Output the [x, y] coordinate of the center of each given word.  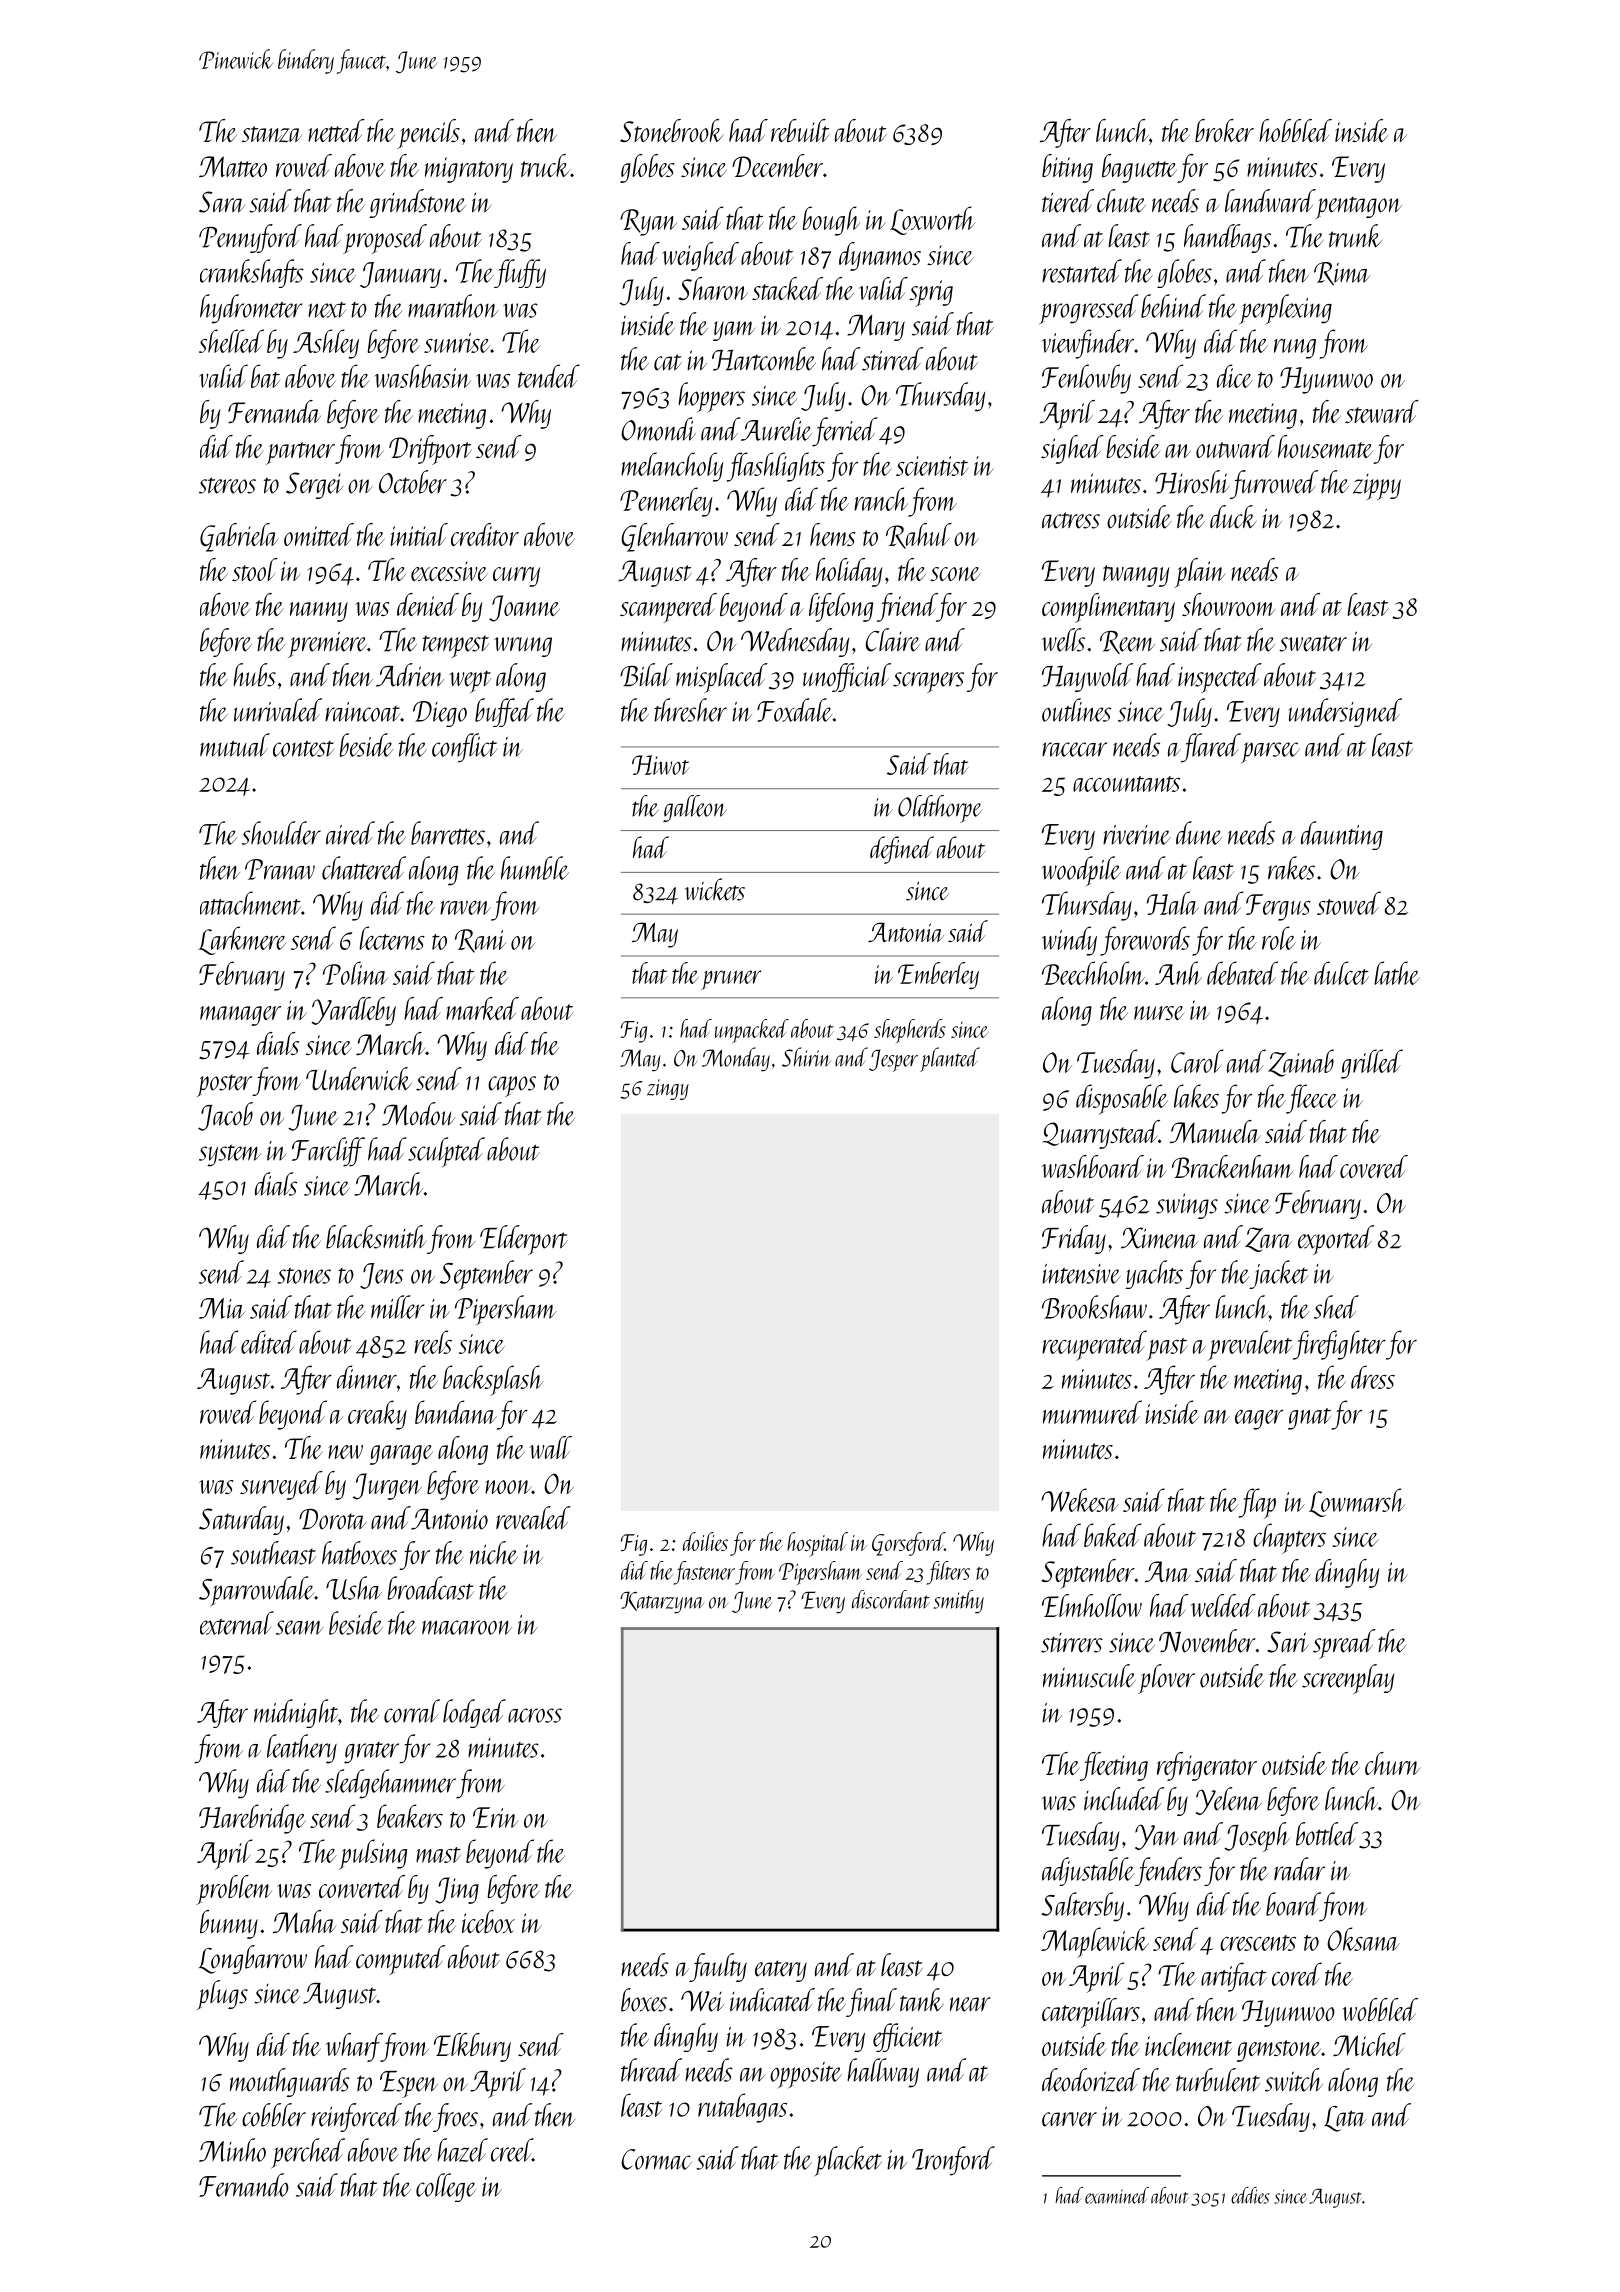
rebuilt [800, 130]
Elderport [524, 1240]
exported [1336, 1240]
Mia [222, 1308]
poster [224, 1085]
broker [1224, 130]
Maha [305, 1921]
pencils [428, 134]
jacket [1279, 1274]
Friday [1074, 1239]
